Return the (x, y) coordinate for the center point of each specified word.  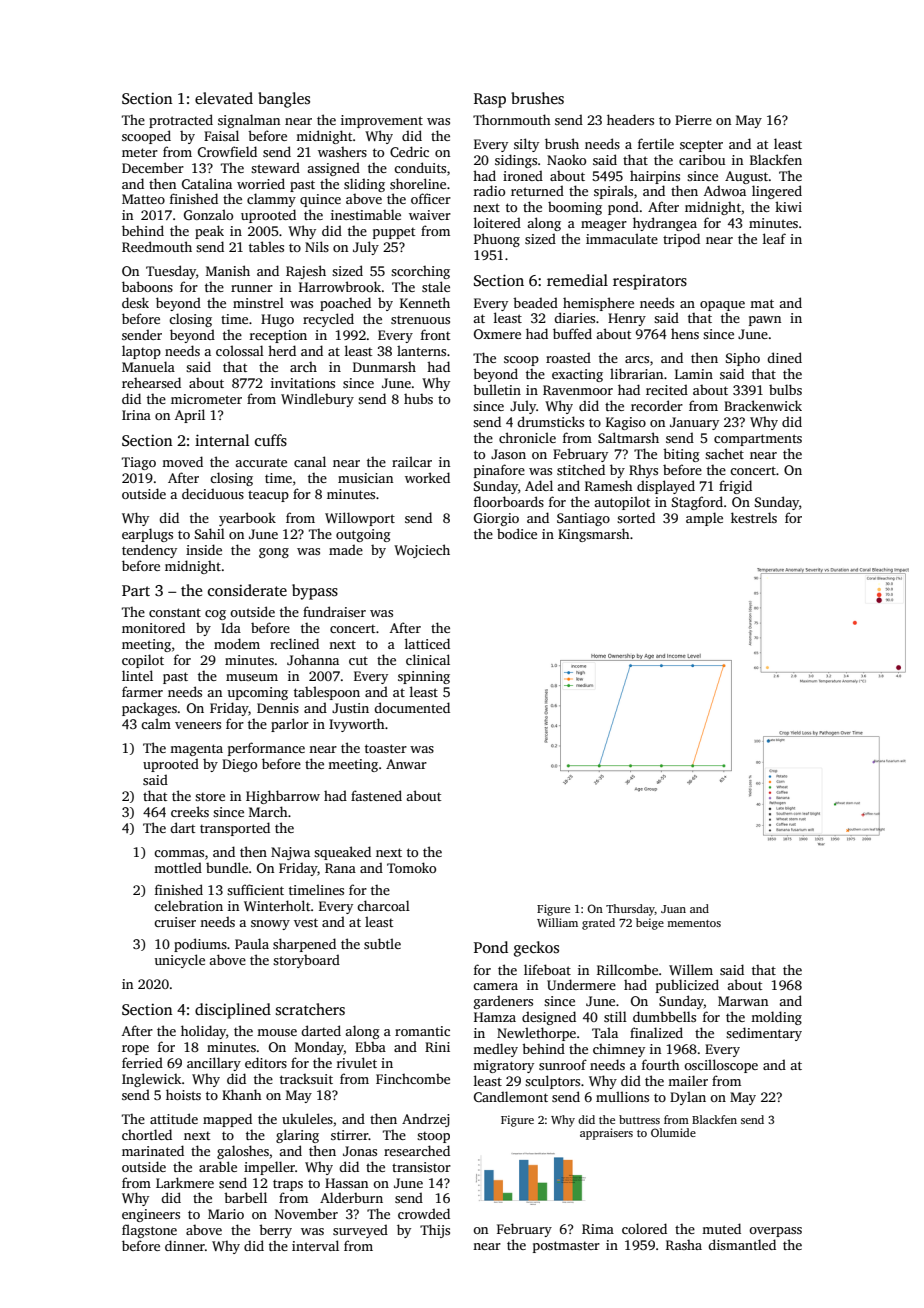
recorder (657, 405)
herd (282, 350)
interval (315, 1245)
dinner (185, 1245)
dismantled (742, 1244)
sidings (516, 161)
